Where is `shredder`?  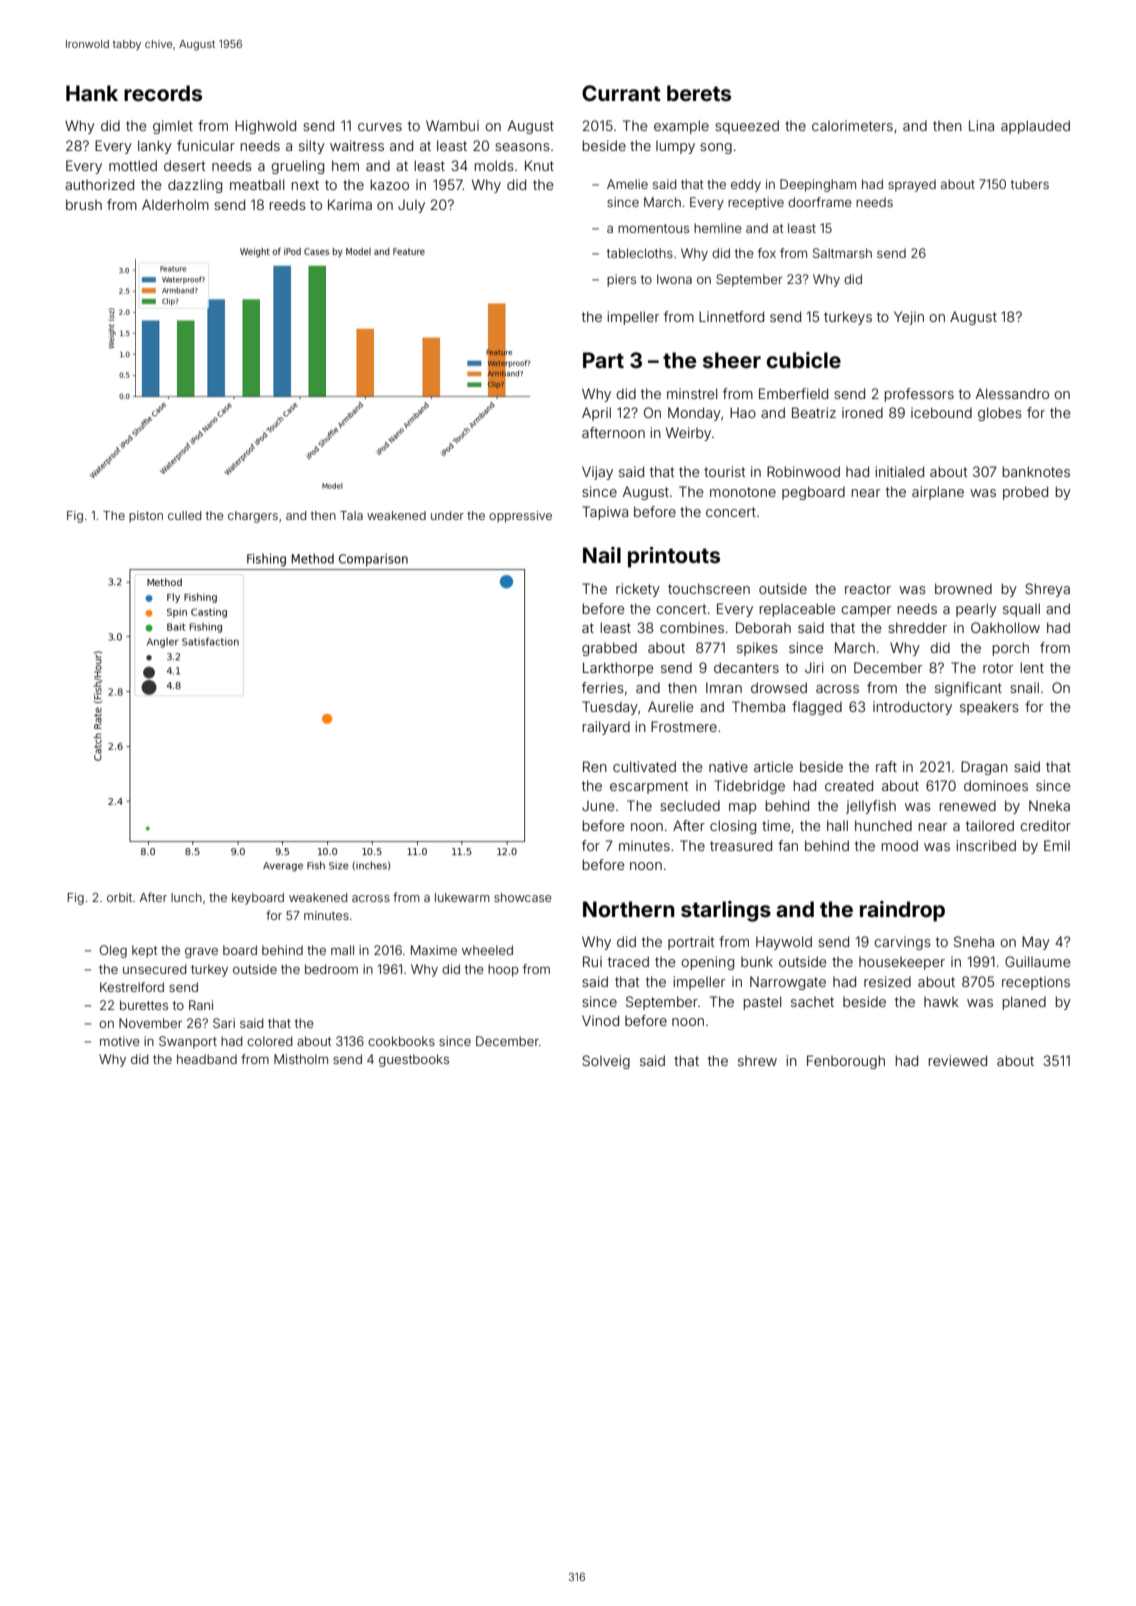
shredder is located at coordinates (917, 627).
